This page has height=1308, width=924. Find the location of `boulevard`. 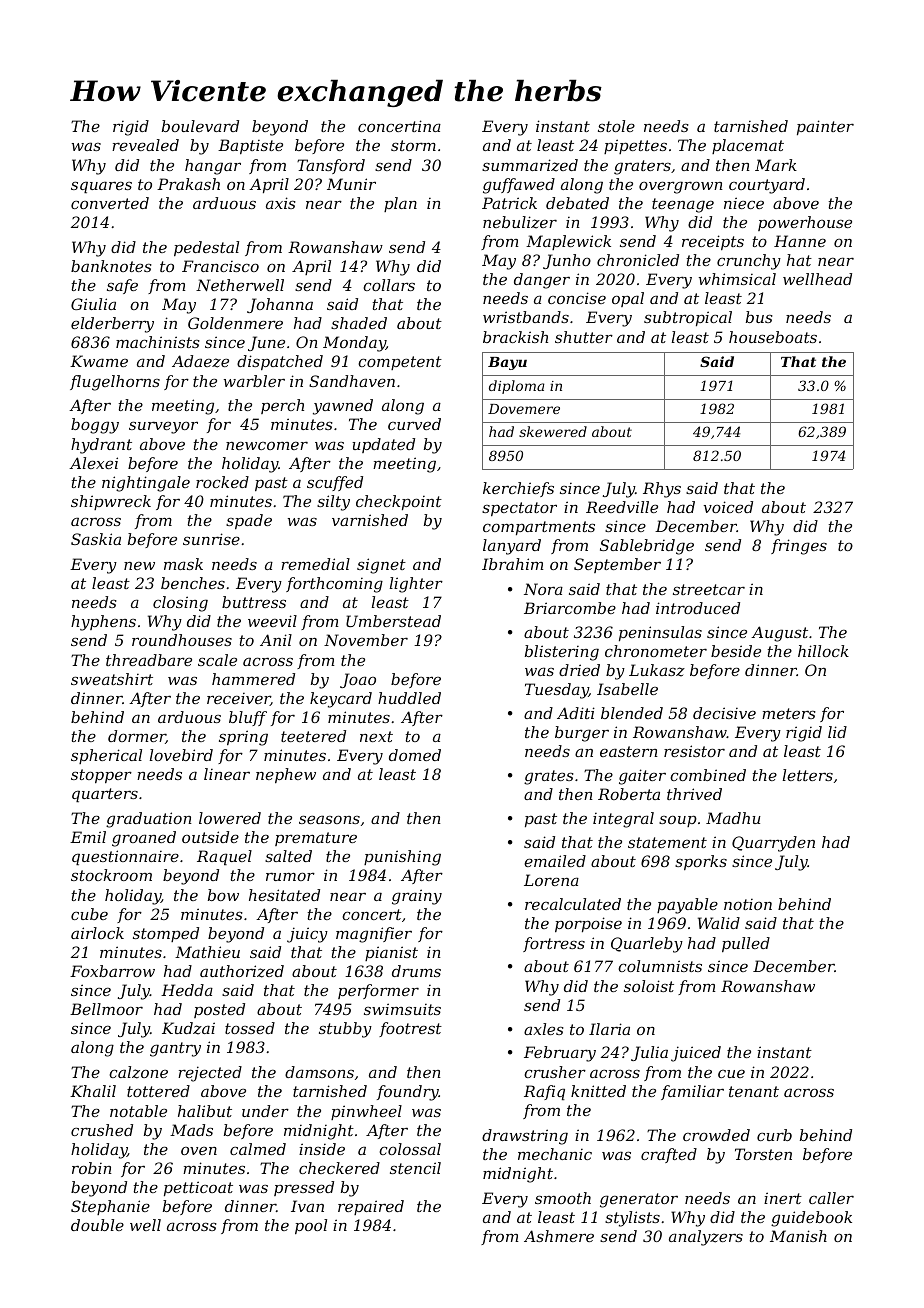

boulevard is located at coordinates (200, 126).
